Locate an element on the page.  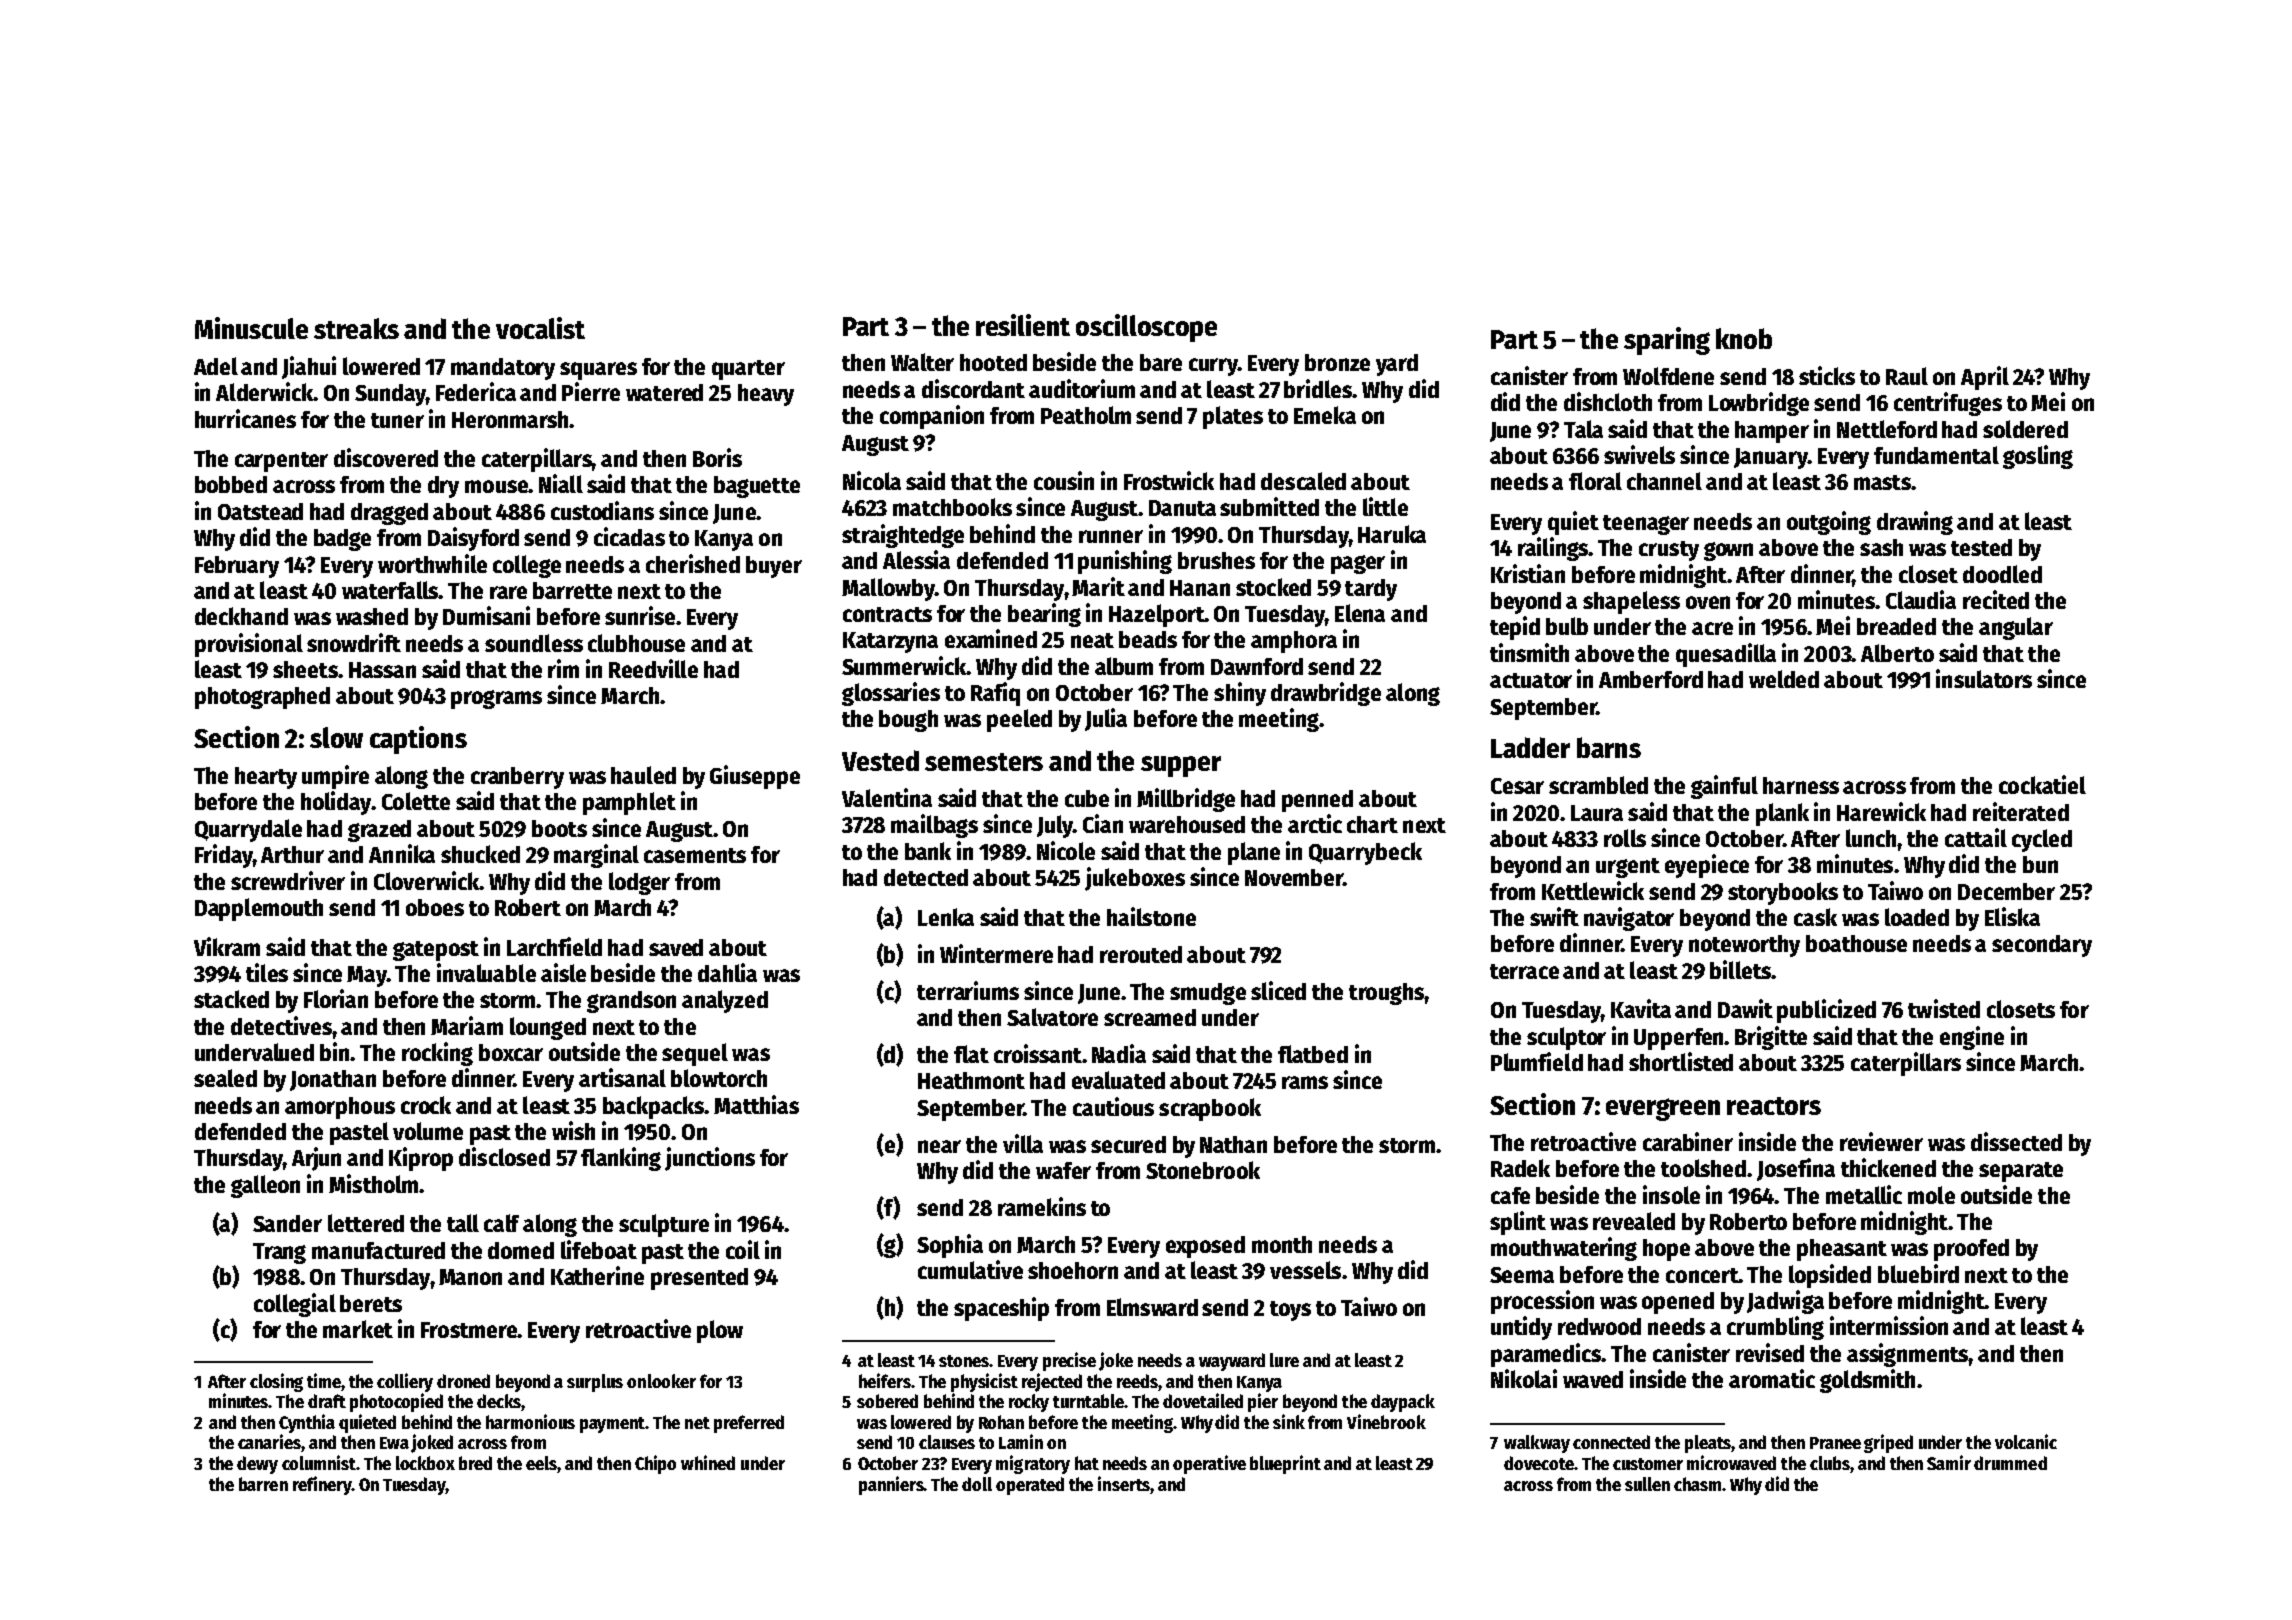
vocalist is located at coordinates (540, 328).
